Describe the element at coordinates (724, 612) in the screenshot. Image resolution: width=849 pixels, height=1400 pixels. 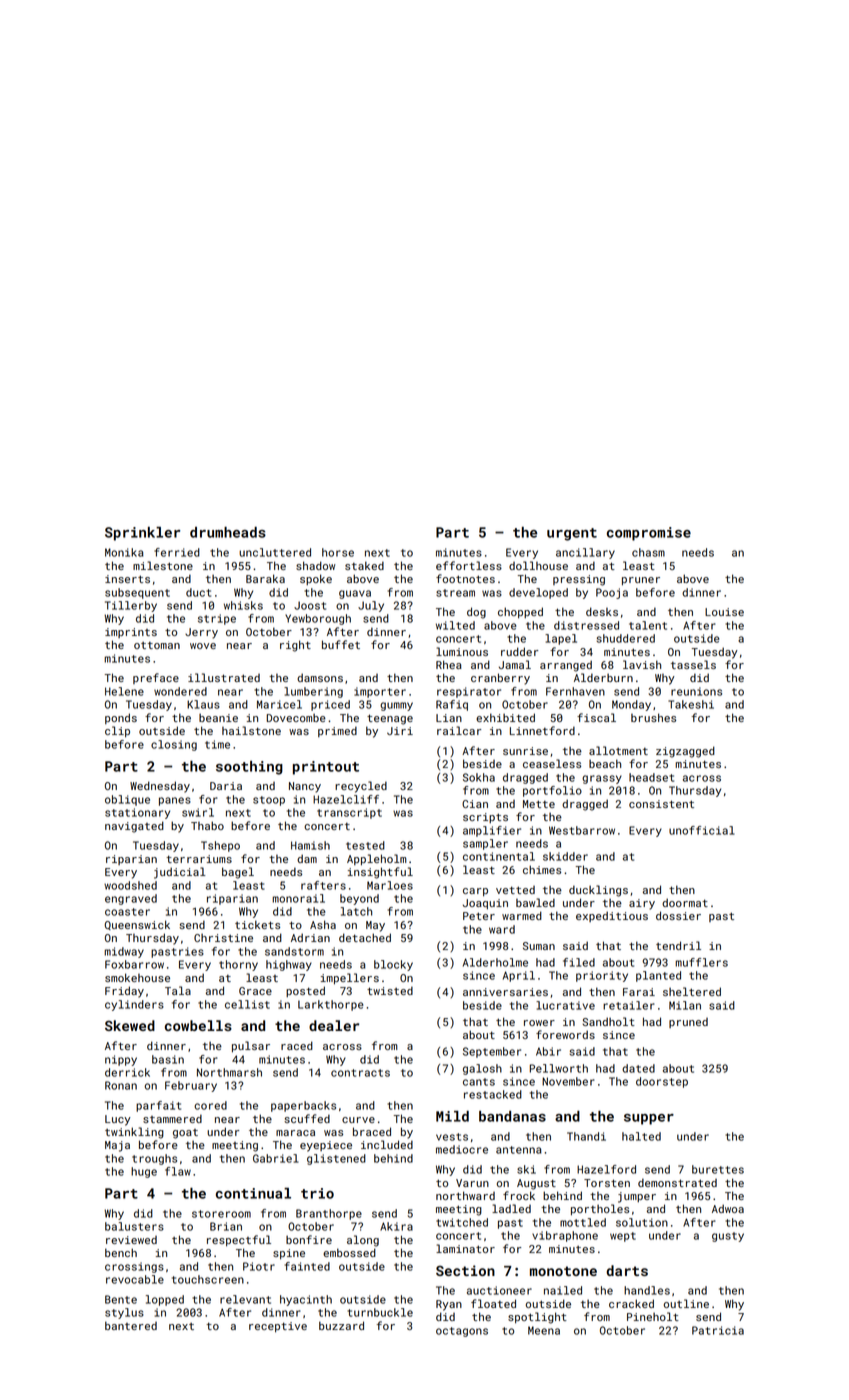
I see `Louise` at that location.
